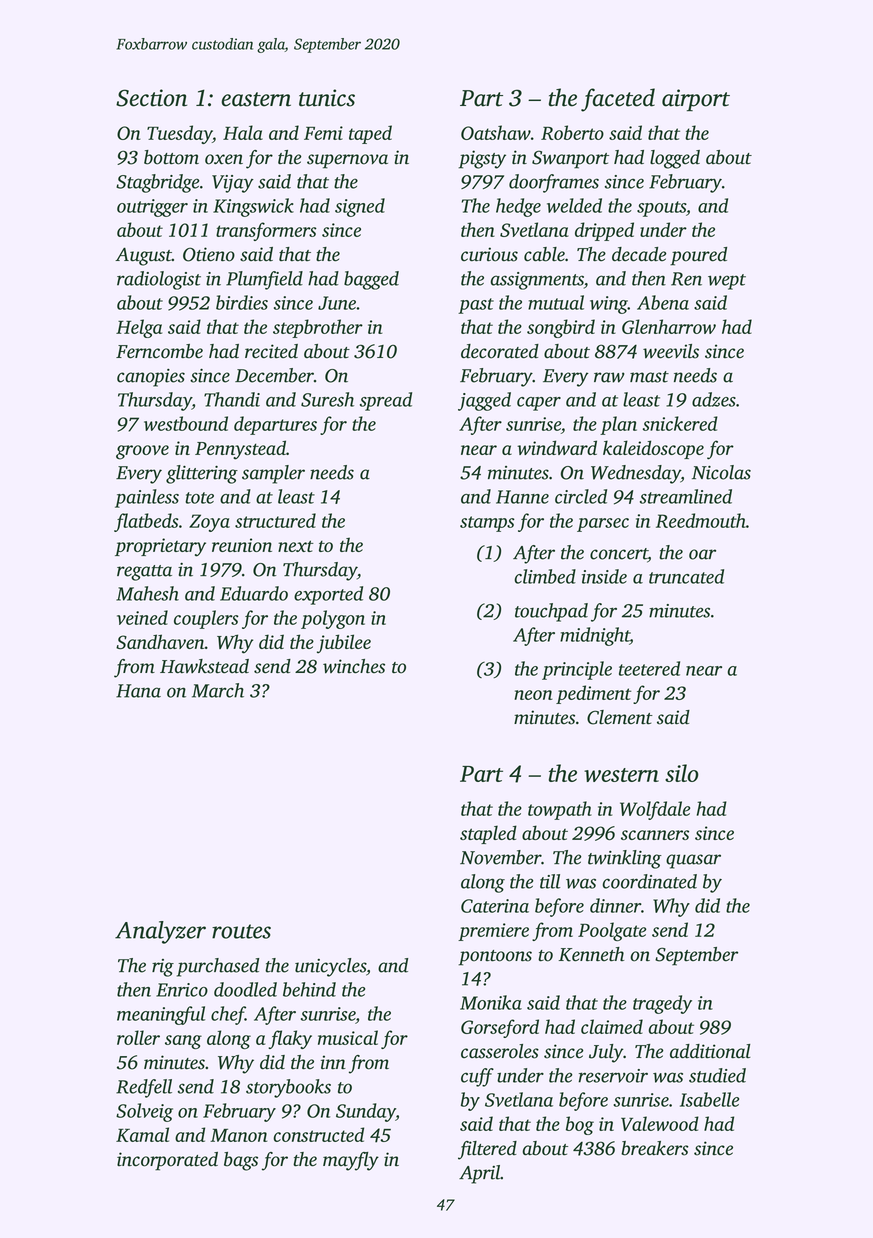 This screenshot has height=1238, width=873. I want to click on pigsty, so click(482, 159).
